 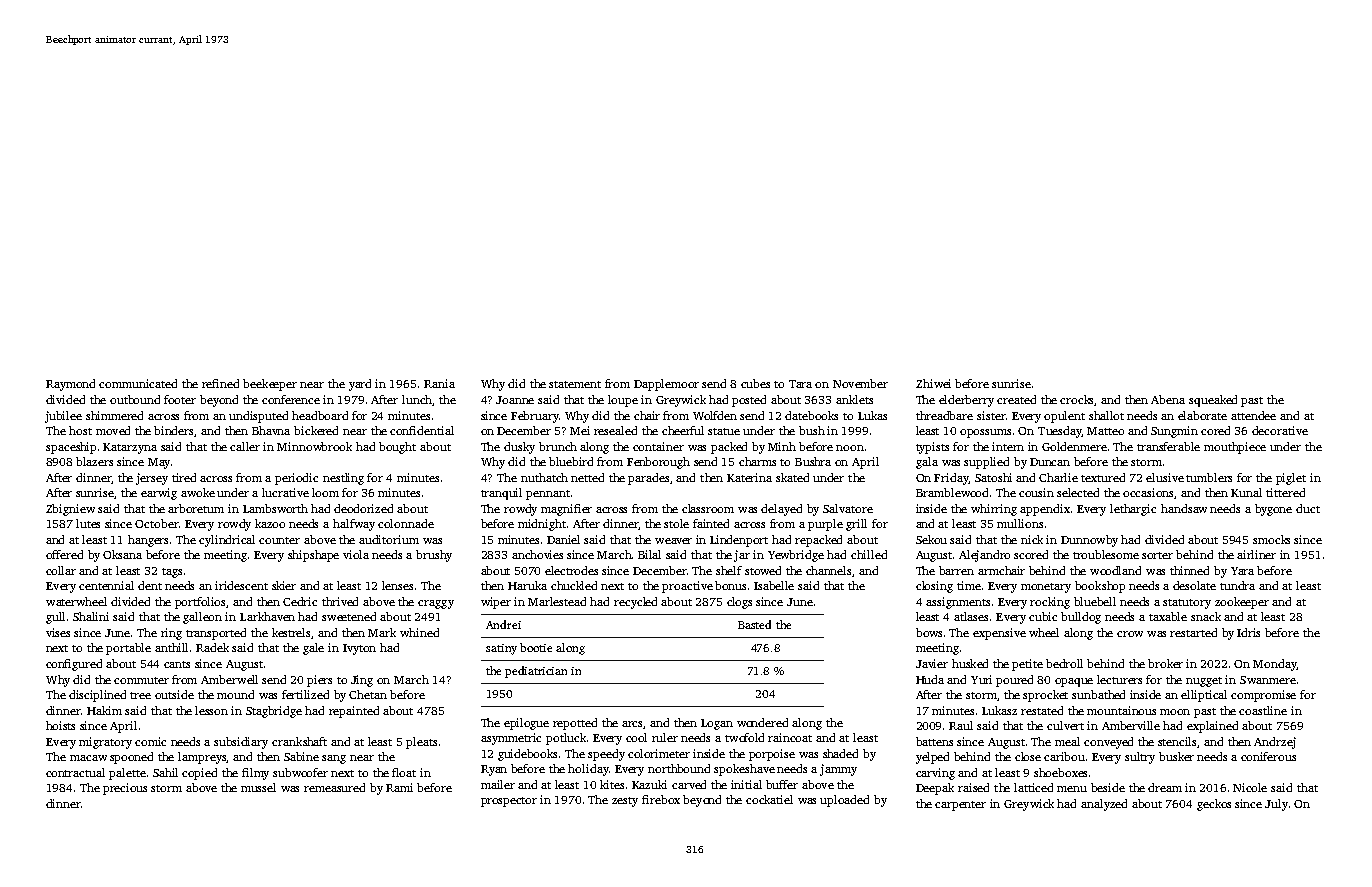 What do you see at coordinates (152, 479) in the screenshot?
I see `jersey` at bounding box center [152, 479].
